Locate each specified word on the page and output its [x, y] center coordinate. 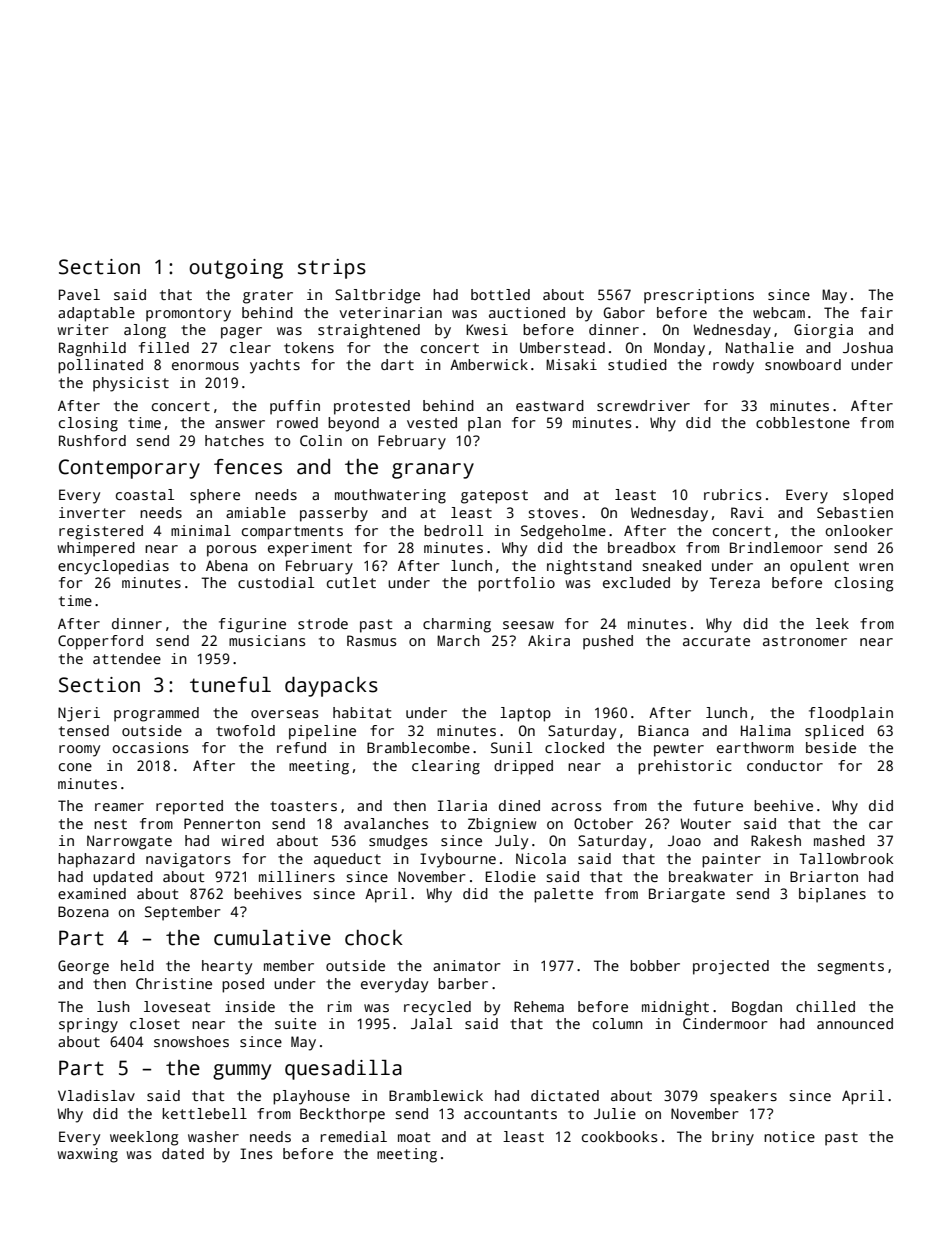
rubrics [732, 494]
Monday [679, 349]
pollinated [100, 366]
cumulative [272, 938]
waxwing [88, 1155]
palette [563, 895]
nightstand [589, 567]
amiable [256, 512]
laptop [525, 714]
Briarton [824, 876]
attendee [127, 658]
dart [397, 364]
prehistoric [685, 767]
